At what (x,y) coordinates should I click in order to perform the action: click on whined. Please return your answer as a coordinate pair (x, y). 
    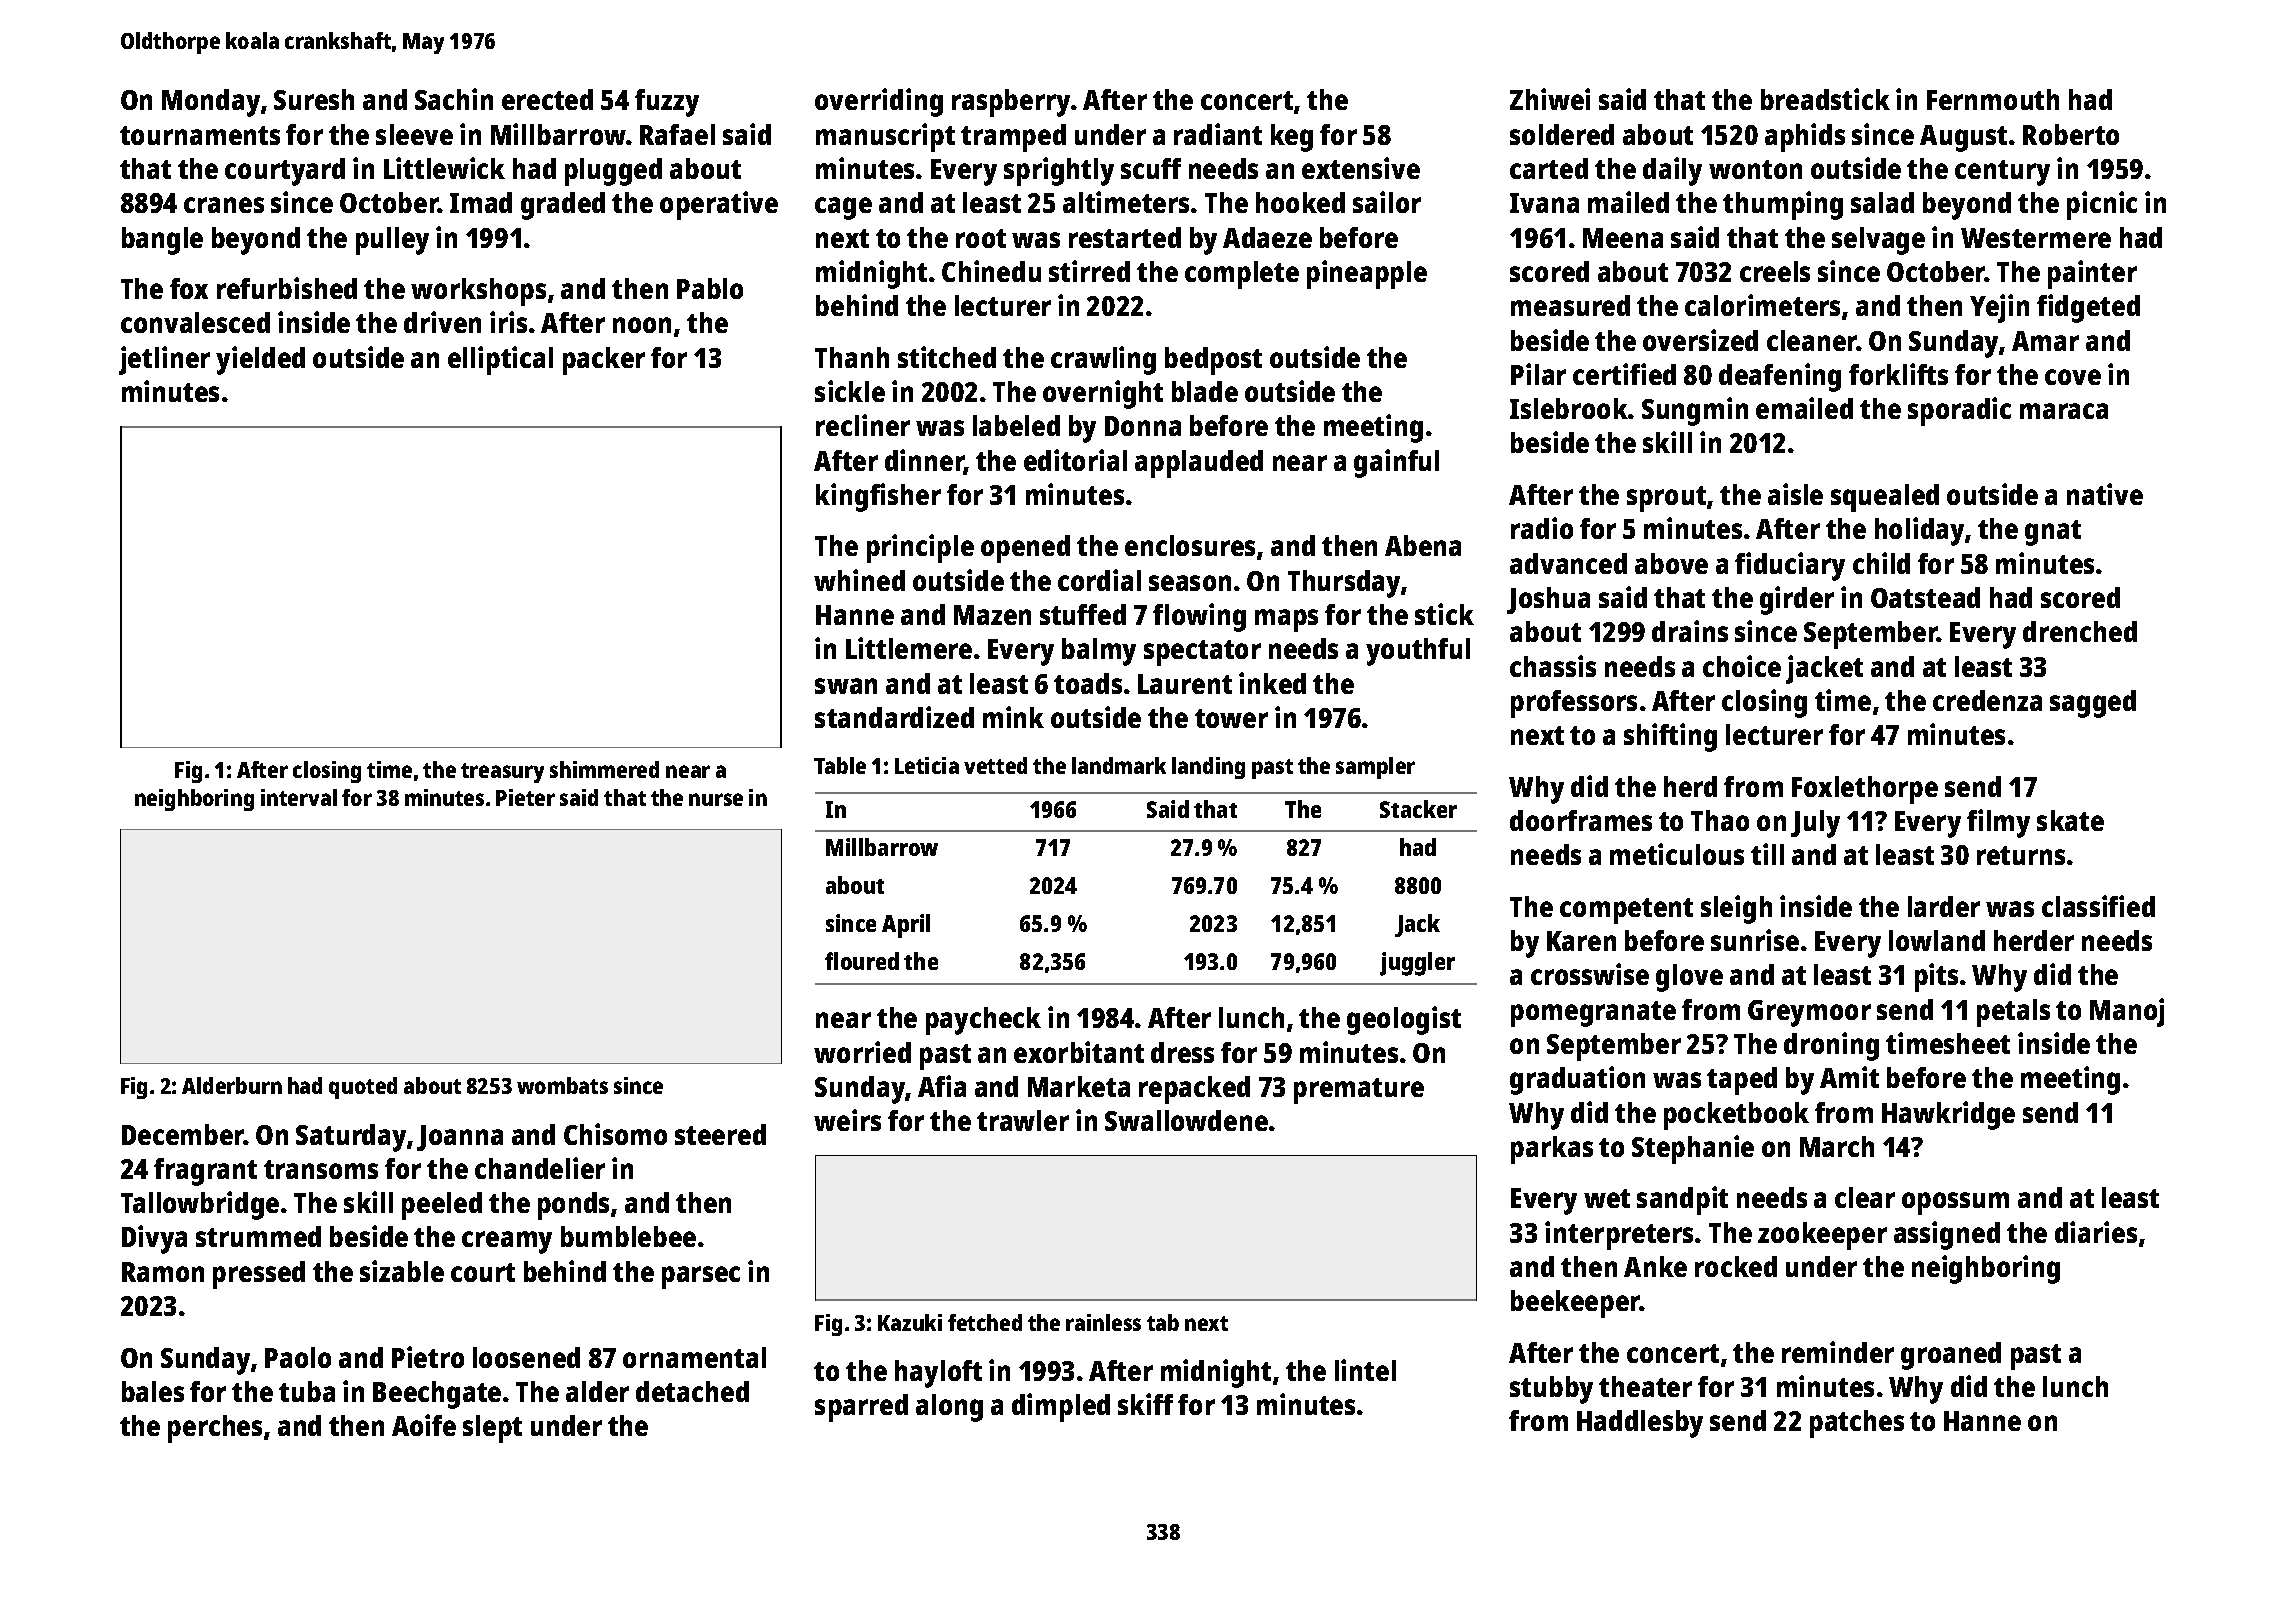
    Looking at the image, I should click on (859, 580).
